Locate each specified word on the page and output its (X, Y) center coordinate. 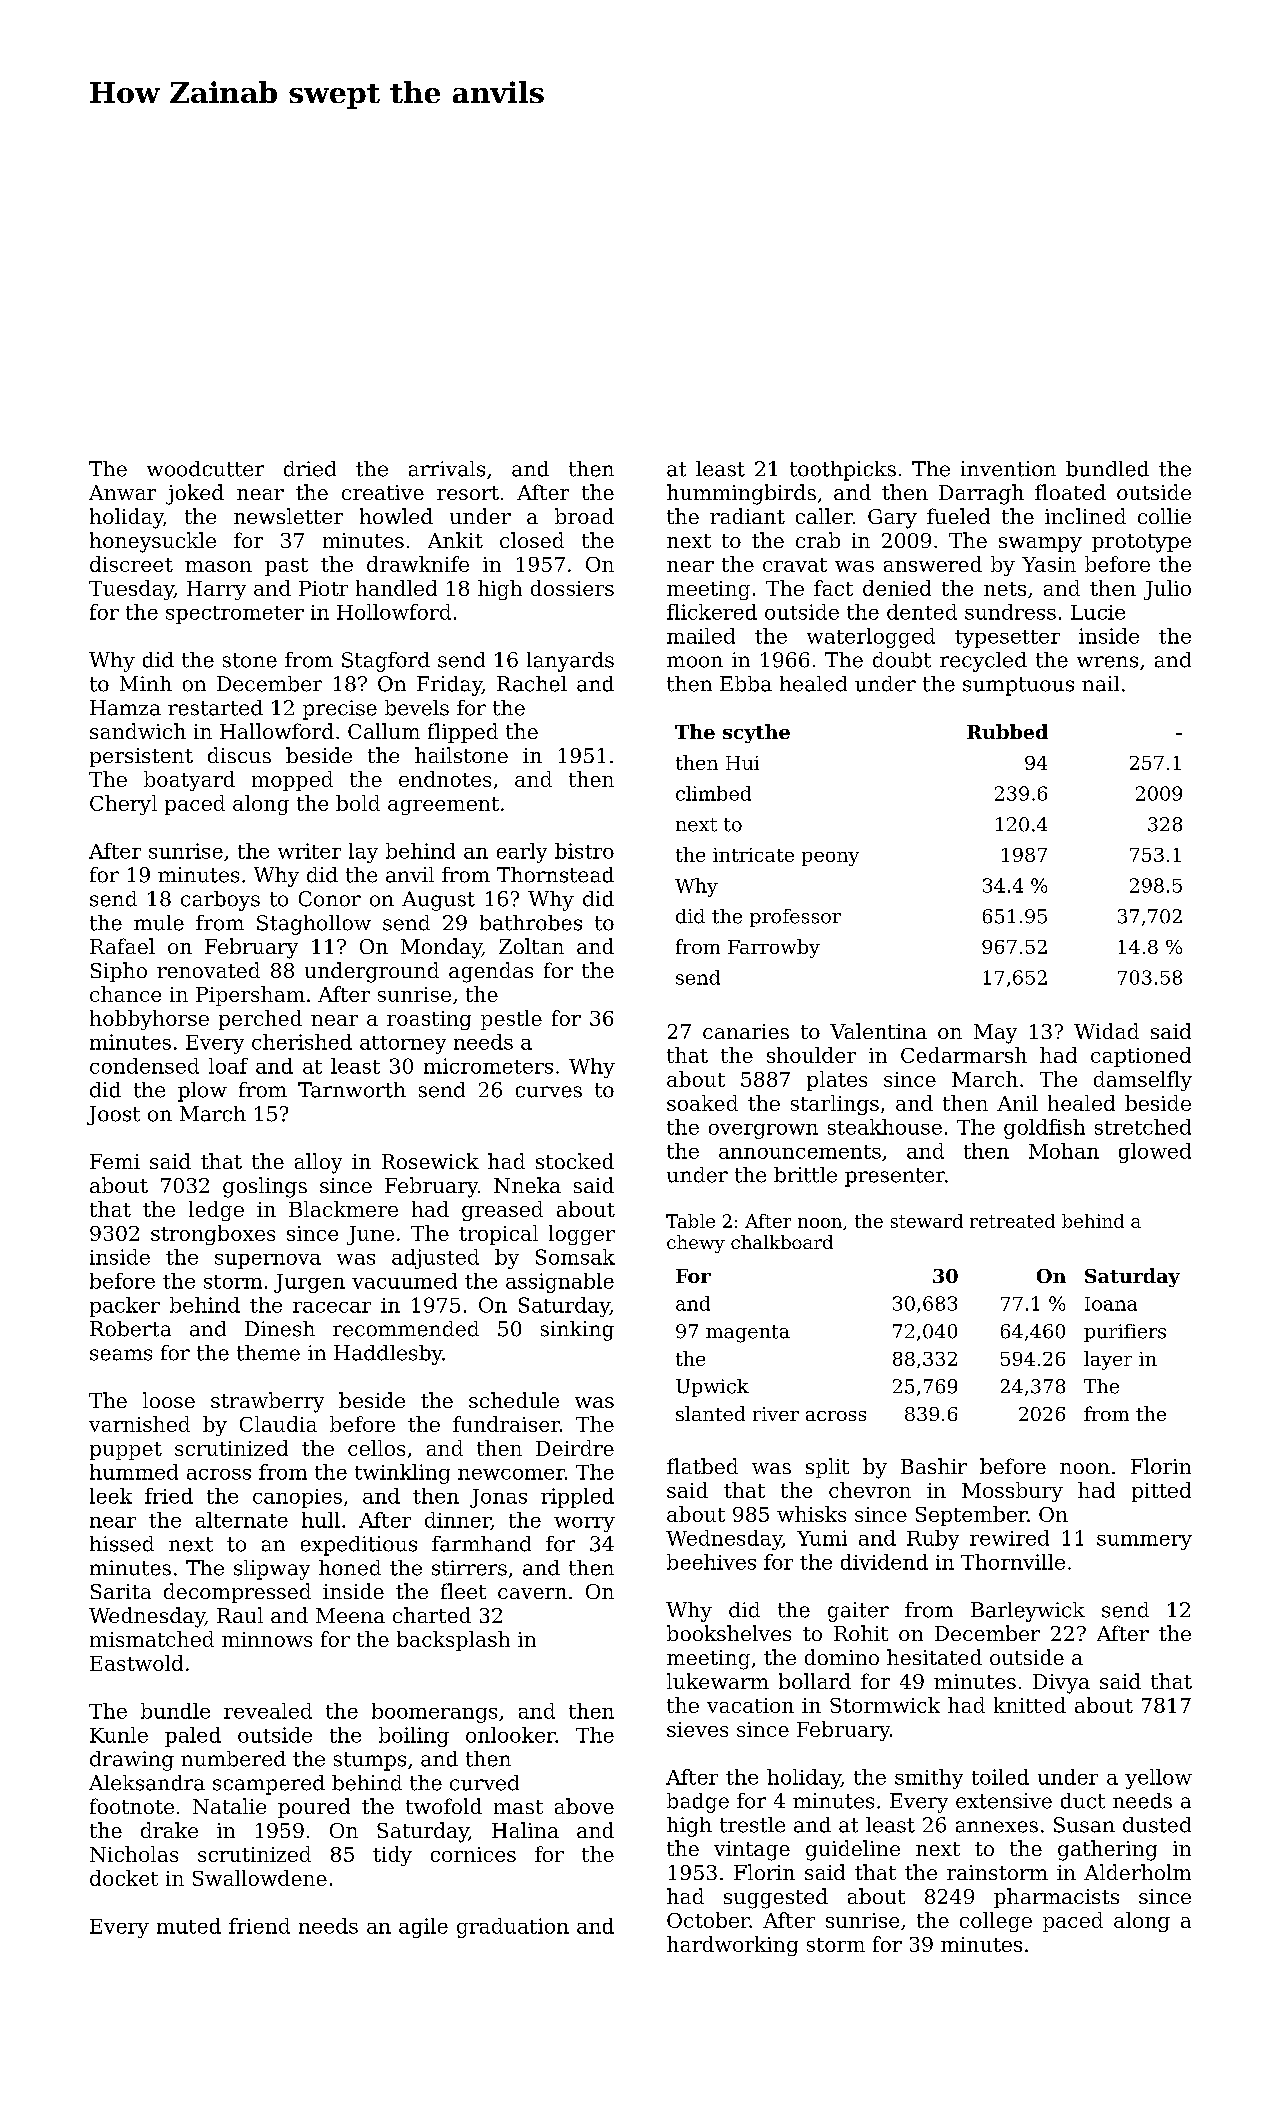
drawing (132, 1761)
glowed (1155, 1153)
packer (125, 1307)
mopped (292, 781)
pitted (1161, 1492)
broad (584, 516)
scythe (756, 733)
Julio (1167, 590)
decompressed (237, 1593)
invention (1008, 469)
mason (218, 566)
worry (584, 1524)
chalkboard (782, 1242)
